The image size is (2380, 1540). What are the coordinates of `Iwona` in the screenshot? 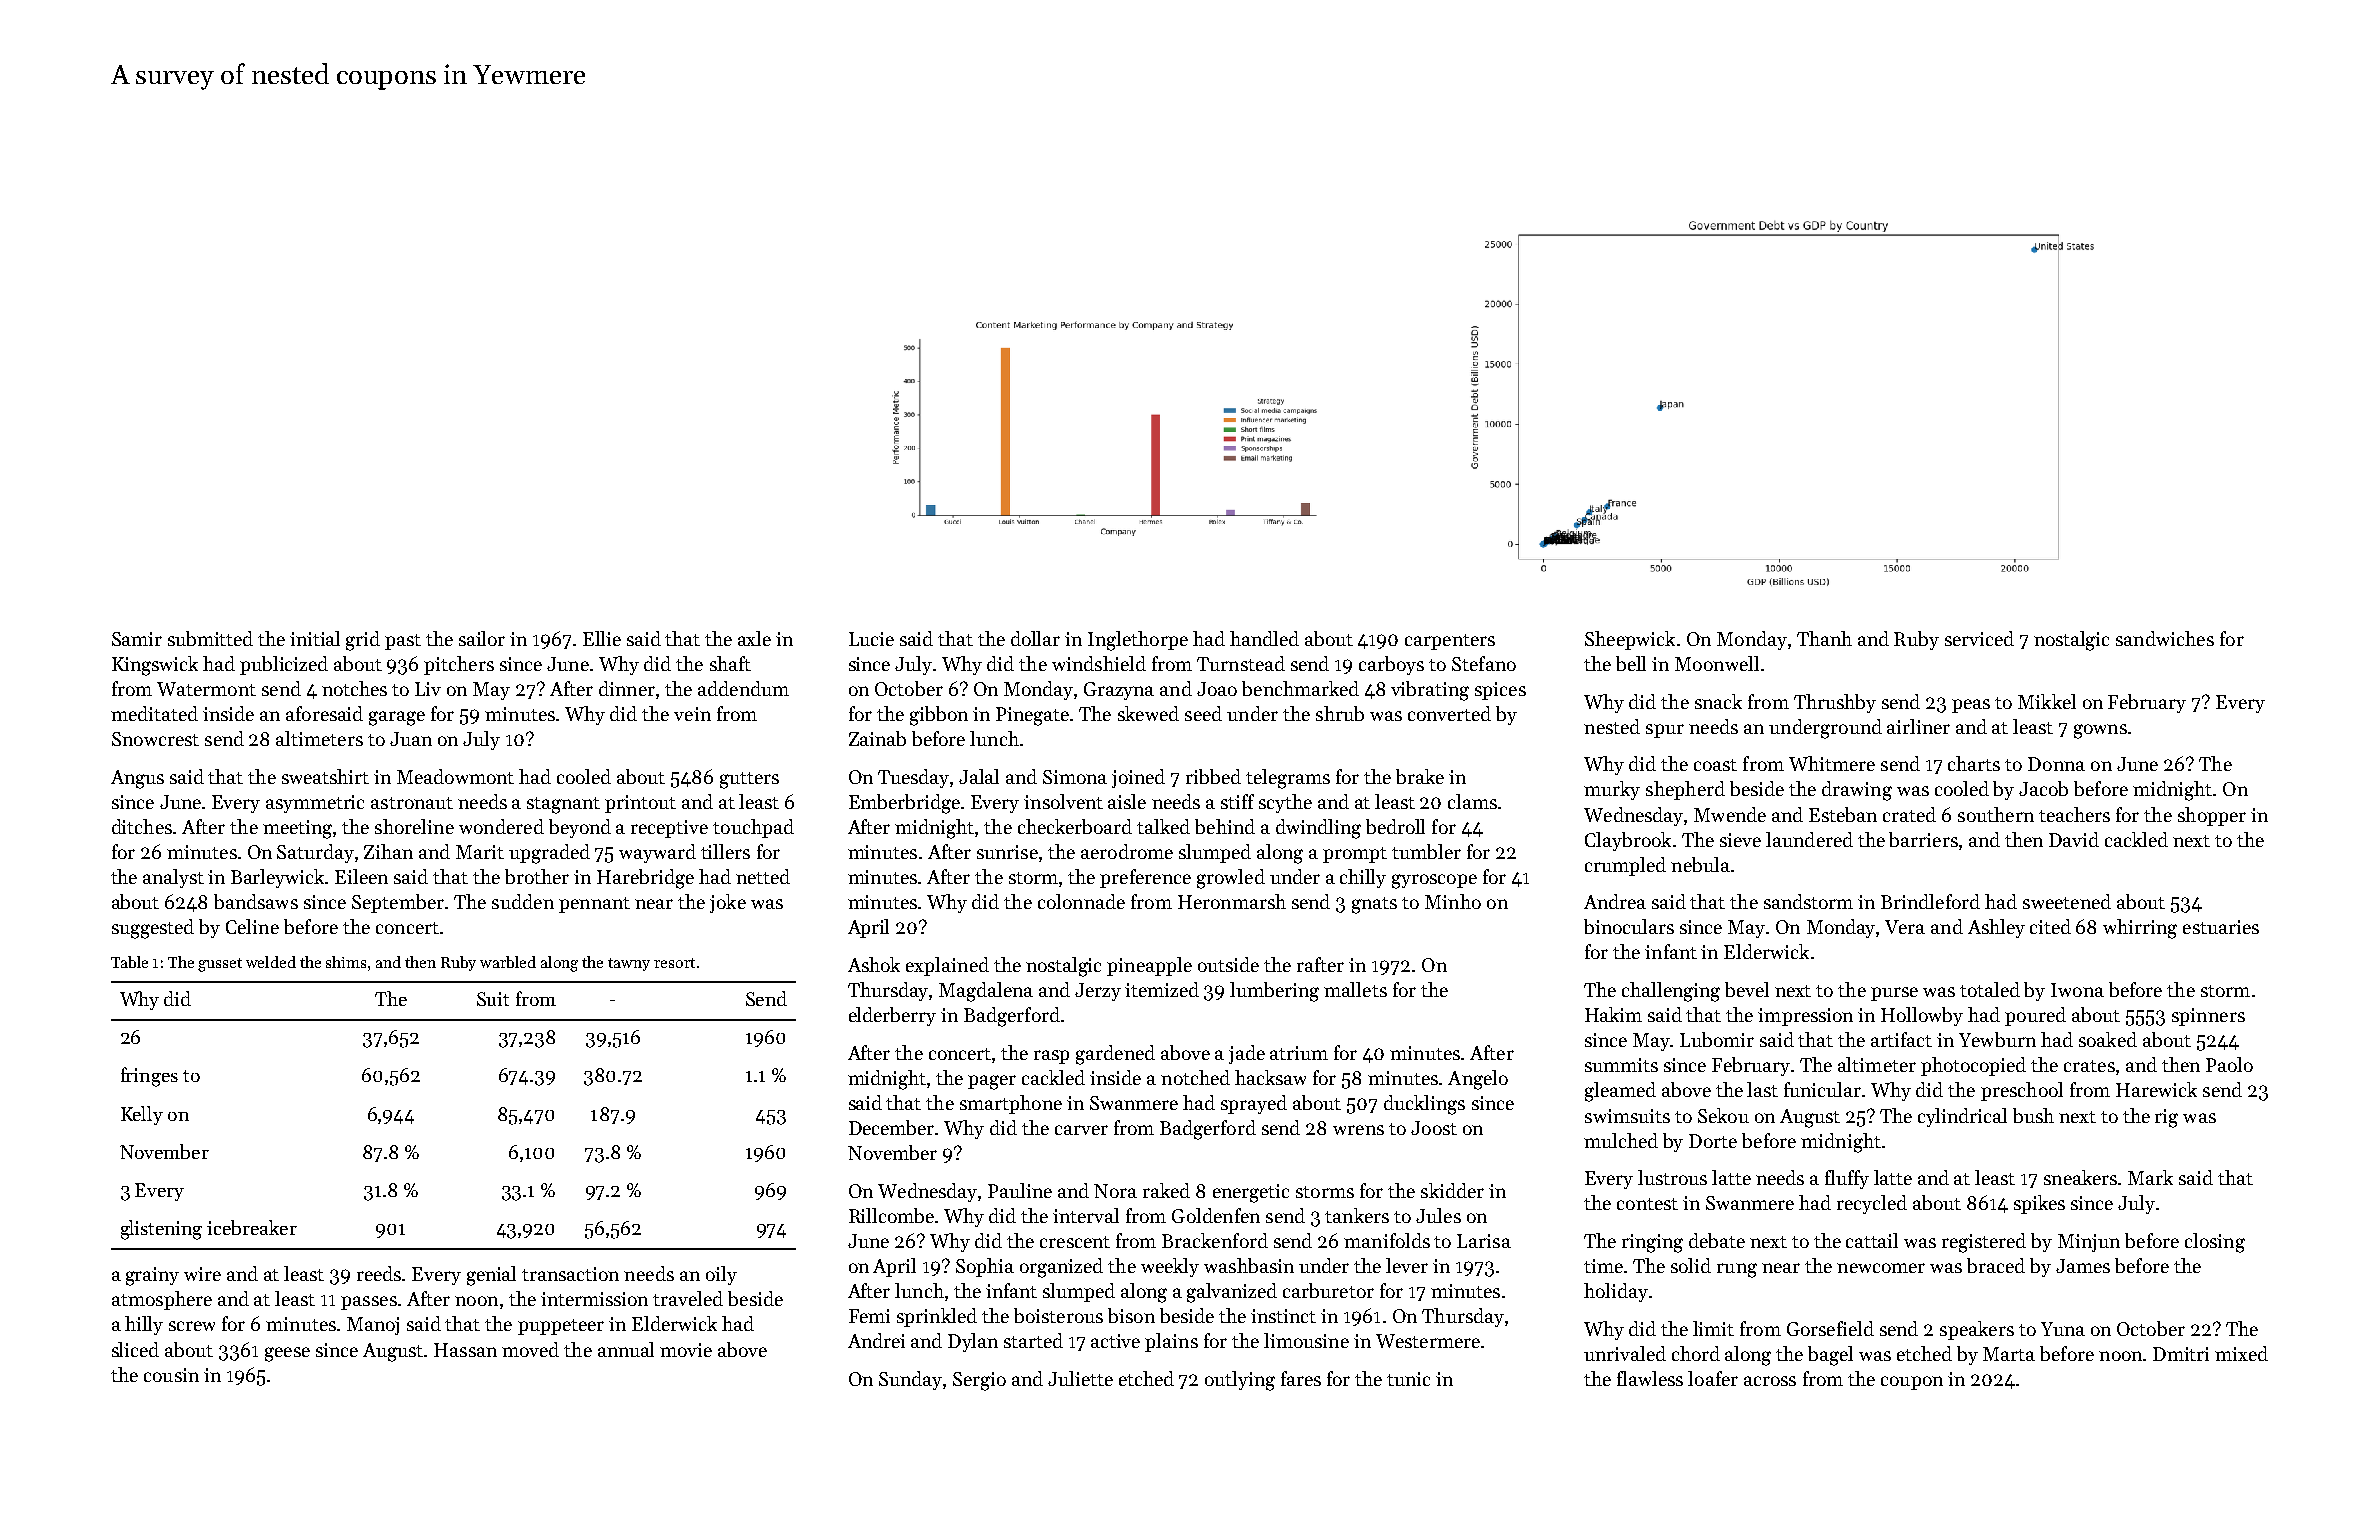 It's located at (2077, 990).
